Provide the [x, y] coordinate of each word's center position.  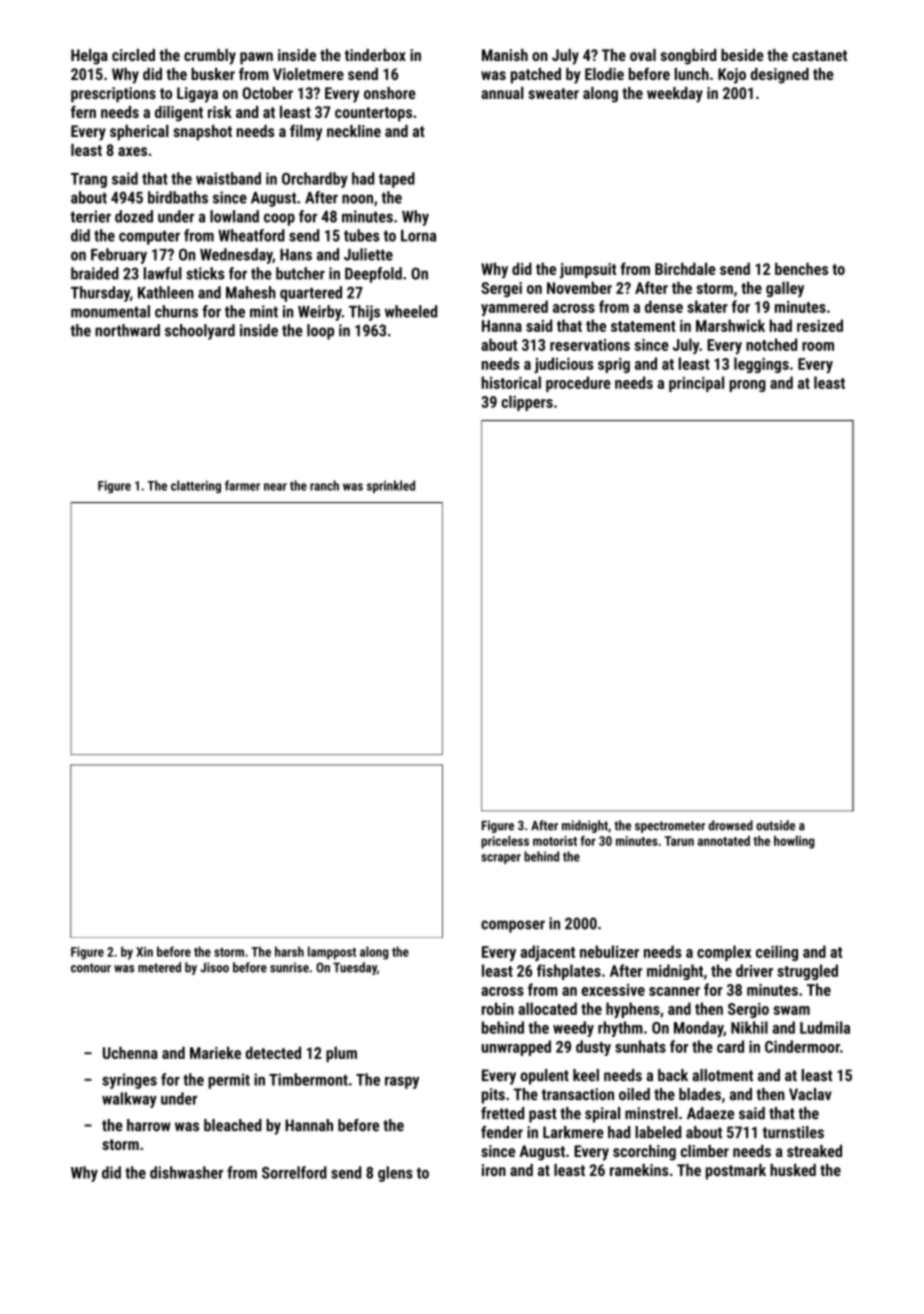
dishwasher [186, 1172]
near [275, 487]
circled [133, 55]
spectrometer [670, 827]
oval [643, 55]
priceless [505, 842]
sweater [553, 93]
